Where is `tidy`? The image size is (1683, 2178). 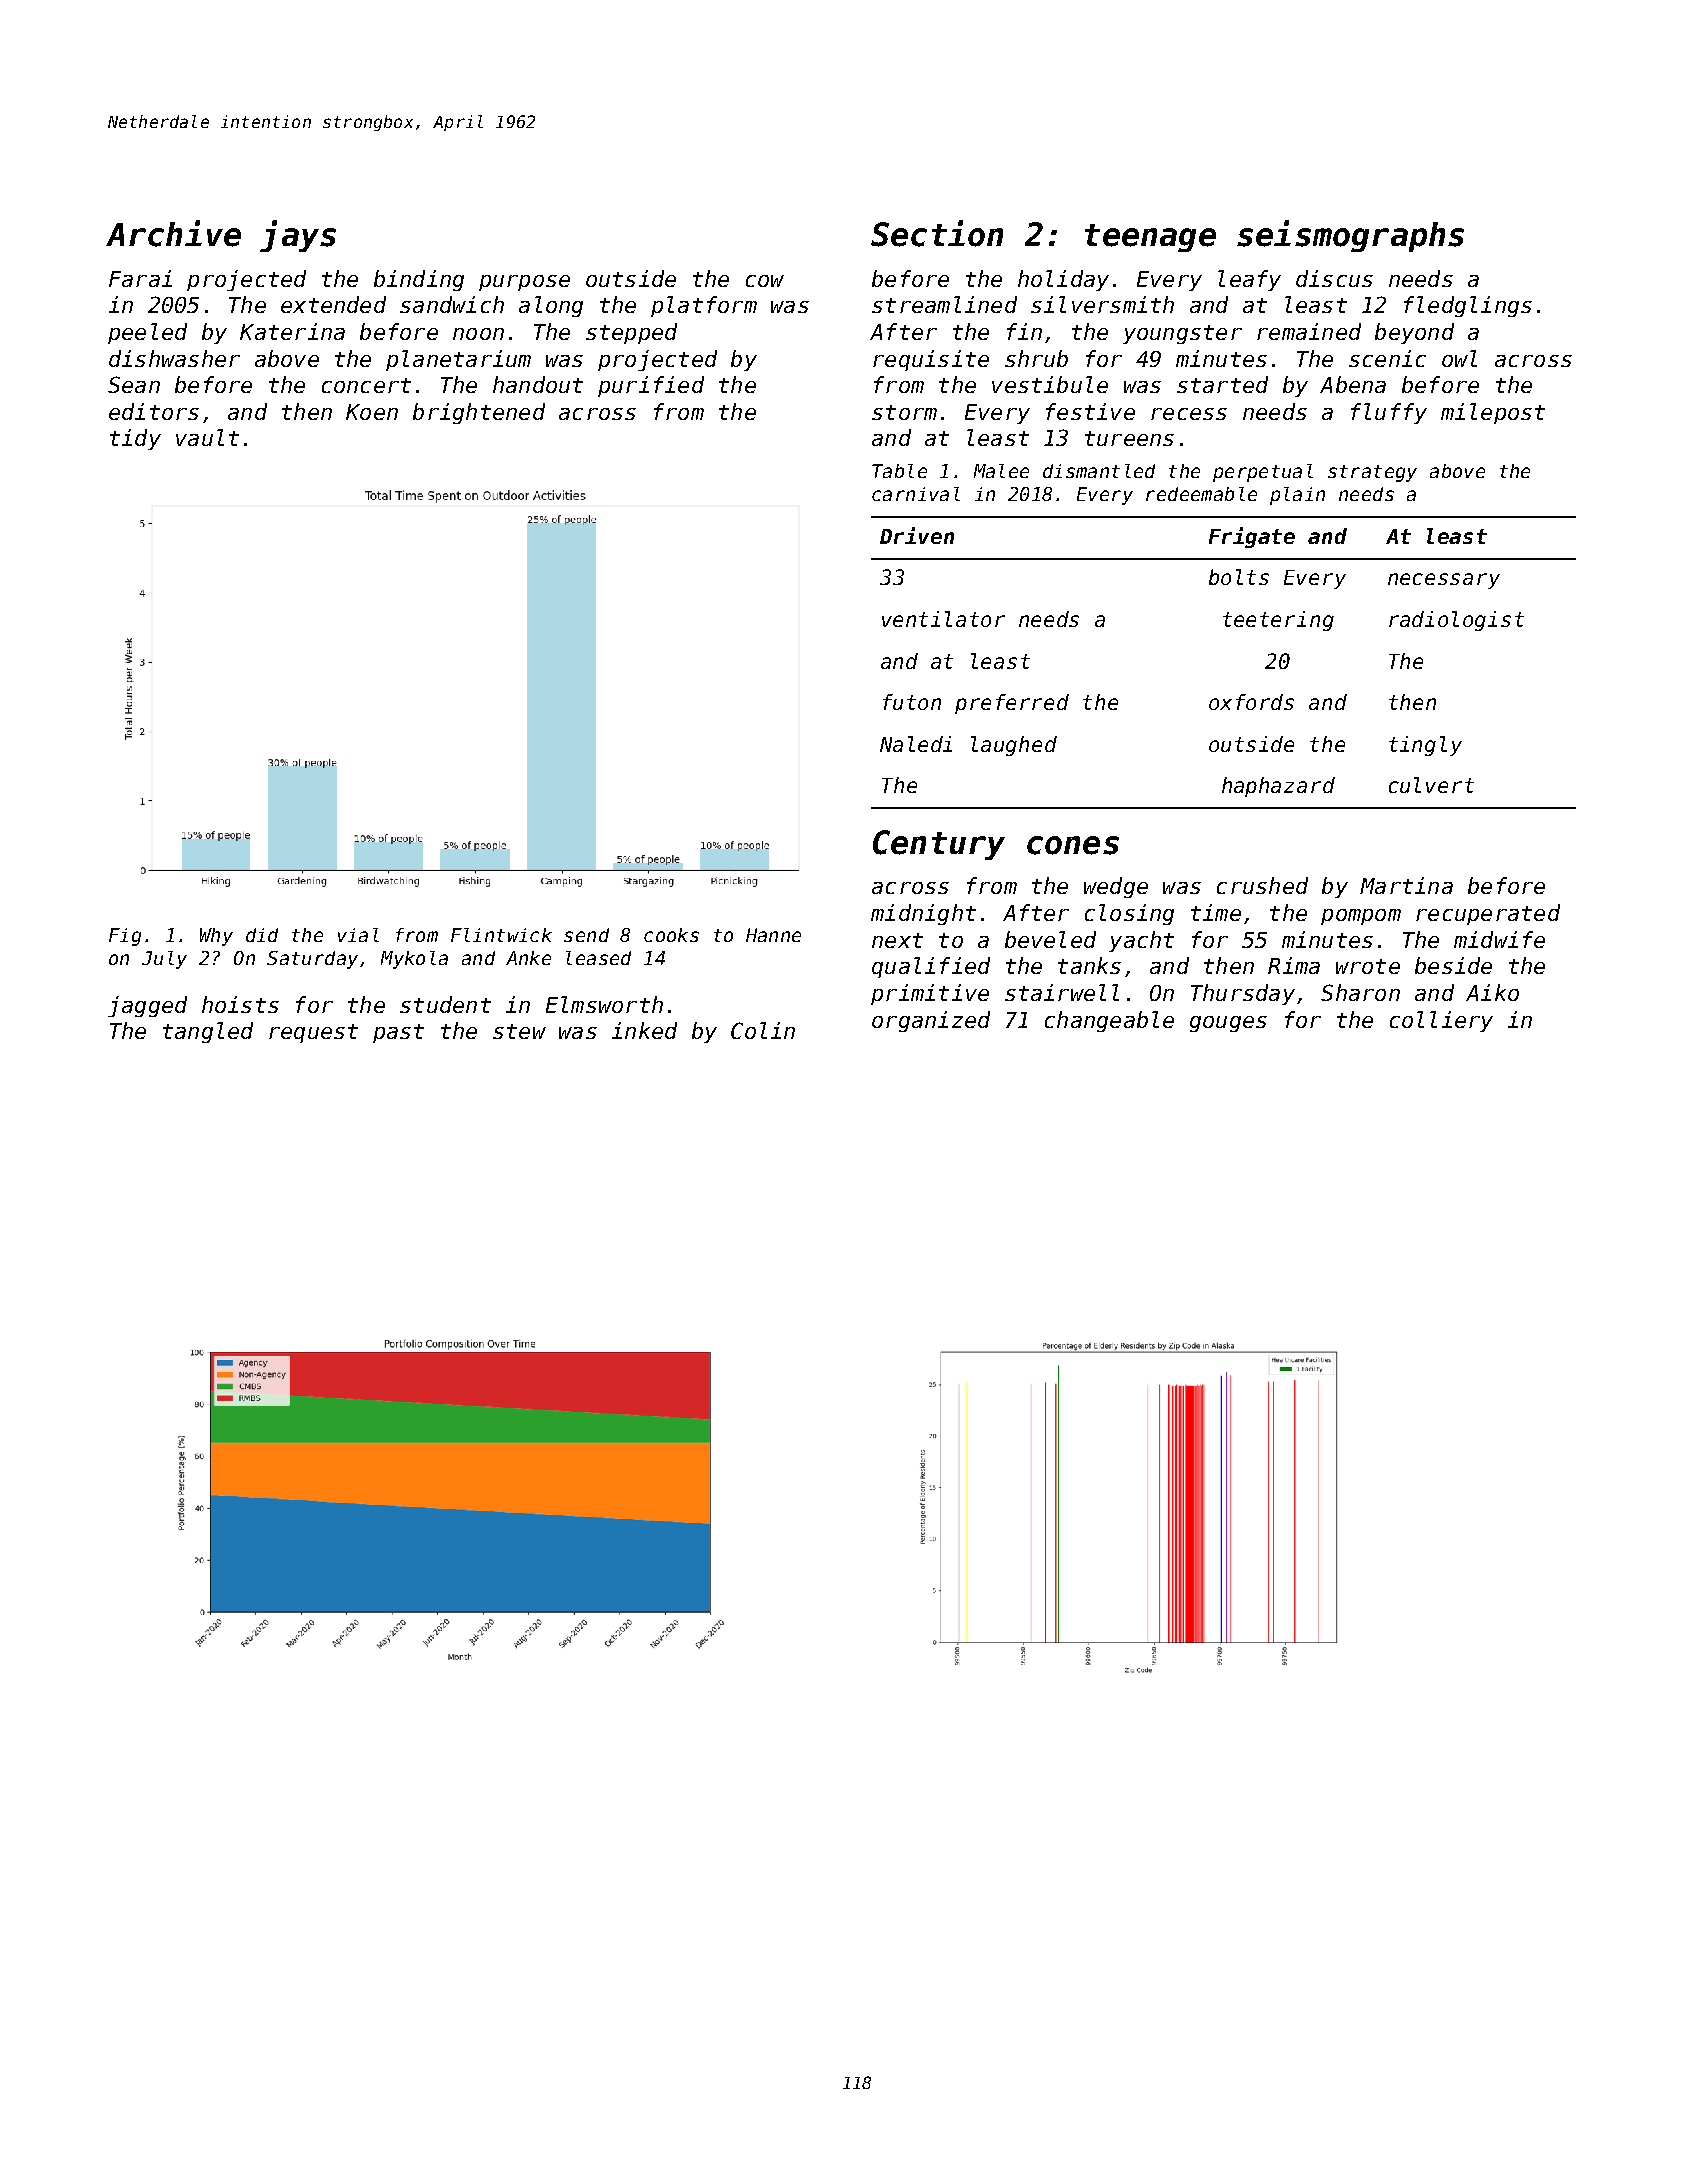
tidy is located at coordinates (135, 439).
